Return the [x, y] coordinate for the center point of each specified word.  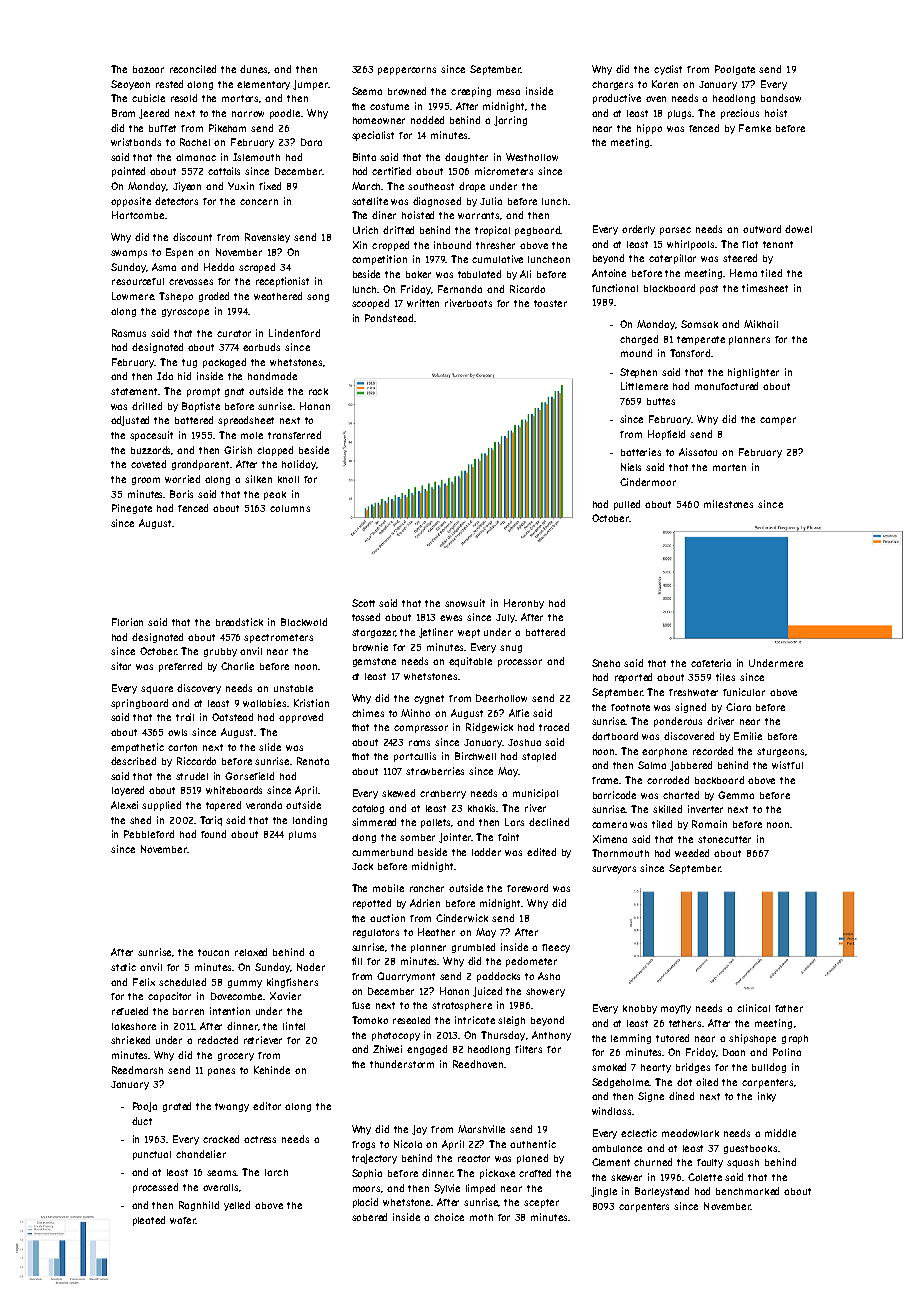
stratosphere [462, 1006]
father [789, 1008]
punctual [152, 1155]
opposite [131, 202]
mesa [508, 92]
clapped [275, 451]
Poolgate [735, 70]
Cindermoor [648, 482]
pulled [627, 505]
